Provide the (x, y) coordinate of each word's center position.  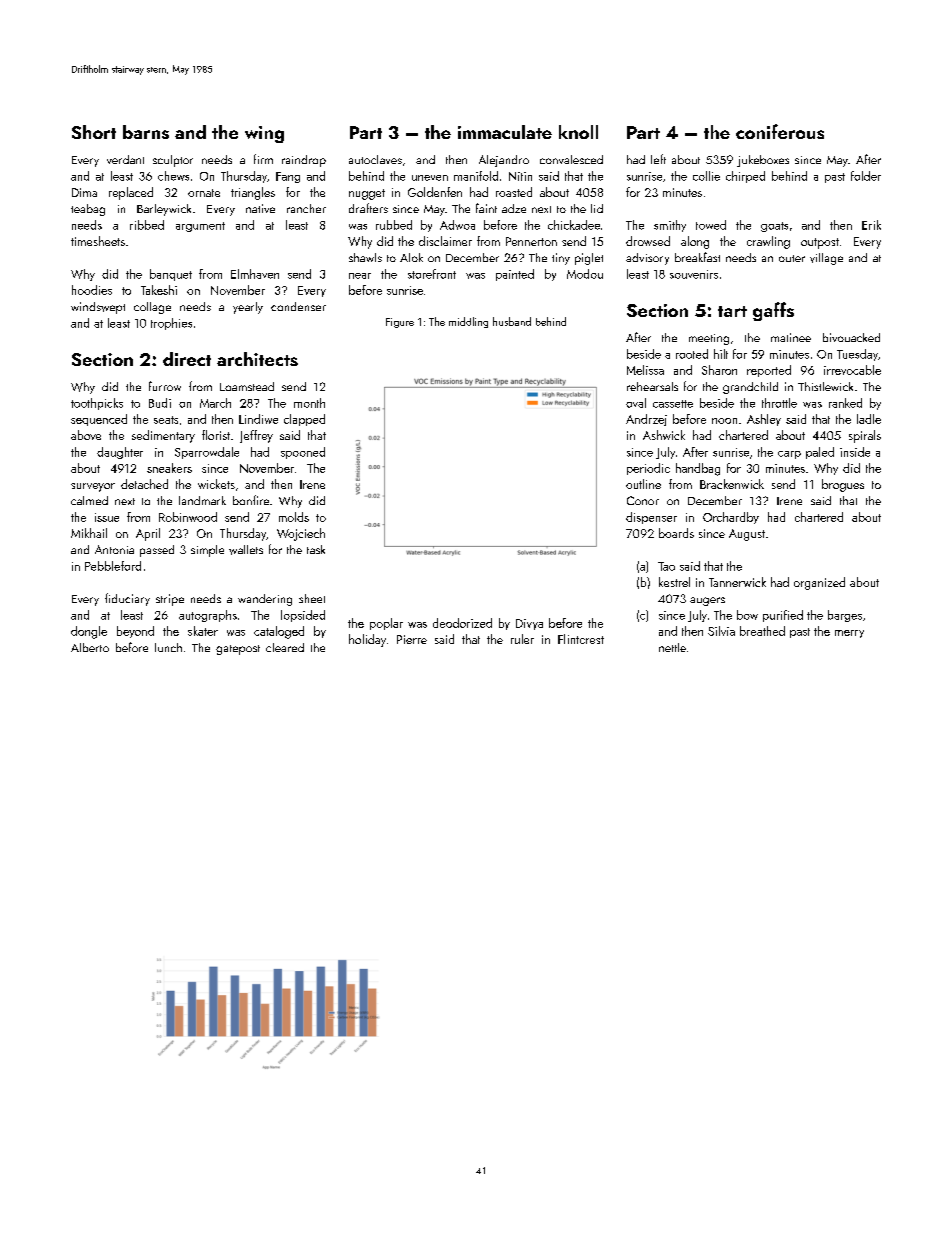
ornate (204, 193)
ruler (522, 639)
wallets (246, 550)
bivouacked (851, 337)
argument (200, 227)
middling (468, 322)
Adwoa (457, 225)
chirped (745, 177)
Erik (871, 225)
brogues (843, 485)
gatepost (238, 650)
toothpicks (97, 404)
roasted (514, 192)
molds (294, 517)
